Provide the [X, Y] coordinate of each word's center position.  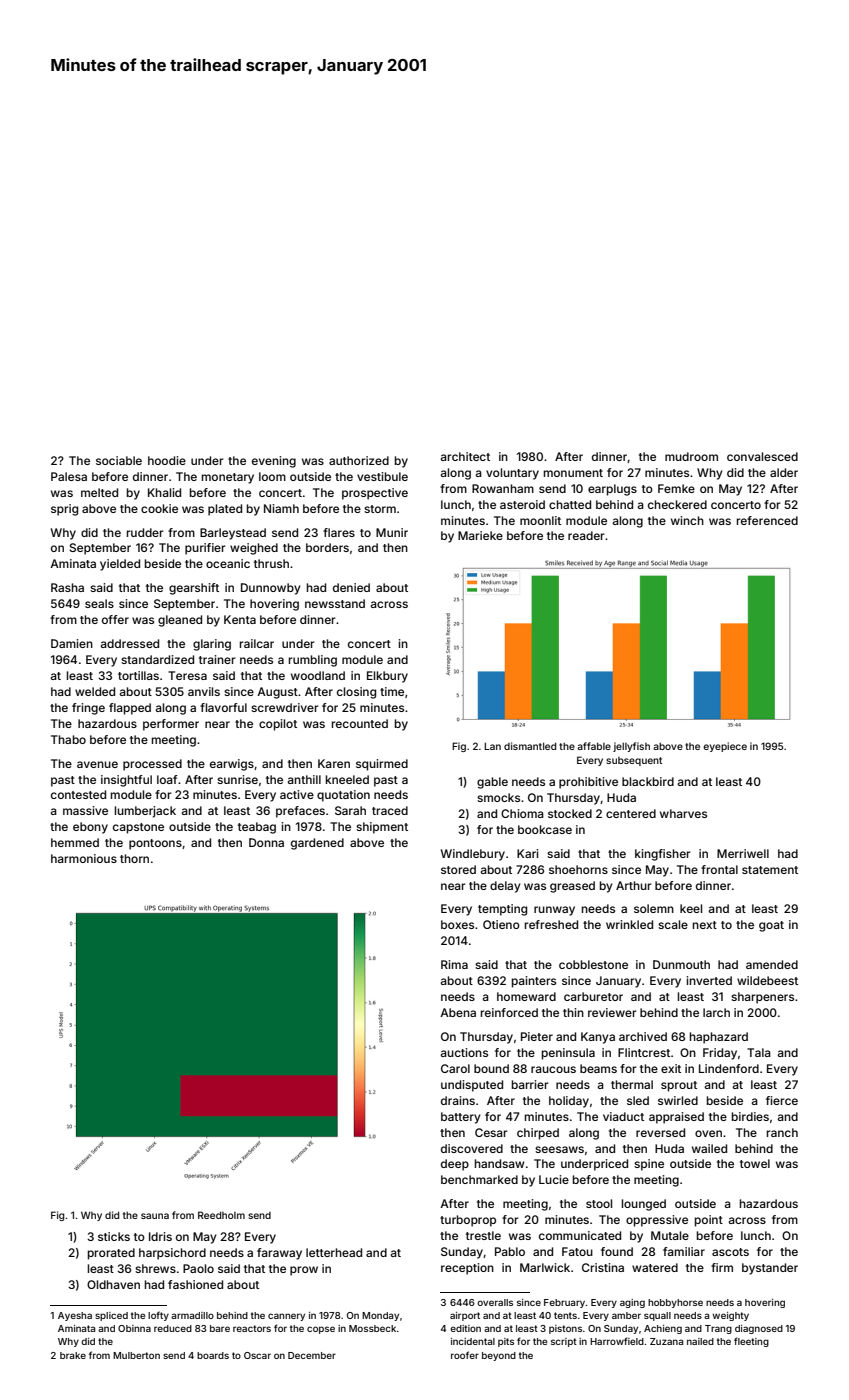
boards [213, 1355]
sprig [64, 510]
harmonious [84, 858]
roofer [465, 1355]
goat [771, 926]
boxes [457, 924]
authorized [359, 460]
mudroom [691, 456]
